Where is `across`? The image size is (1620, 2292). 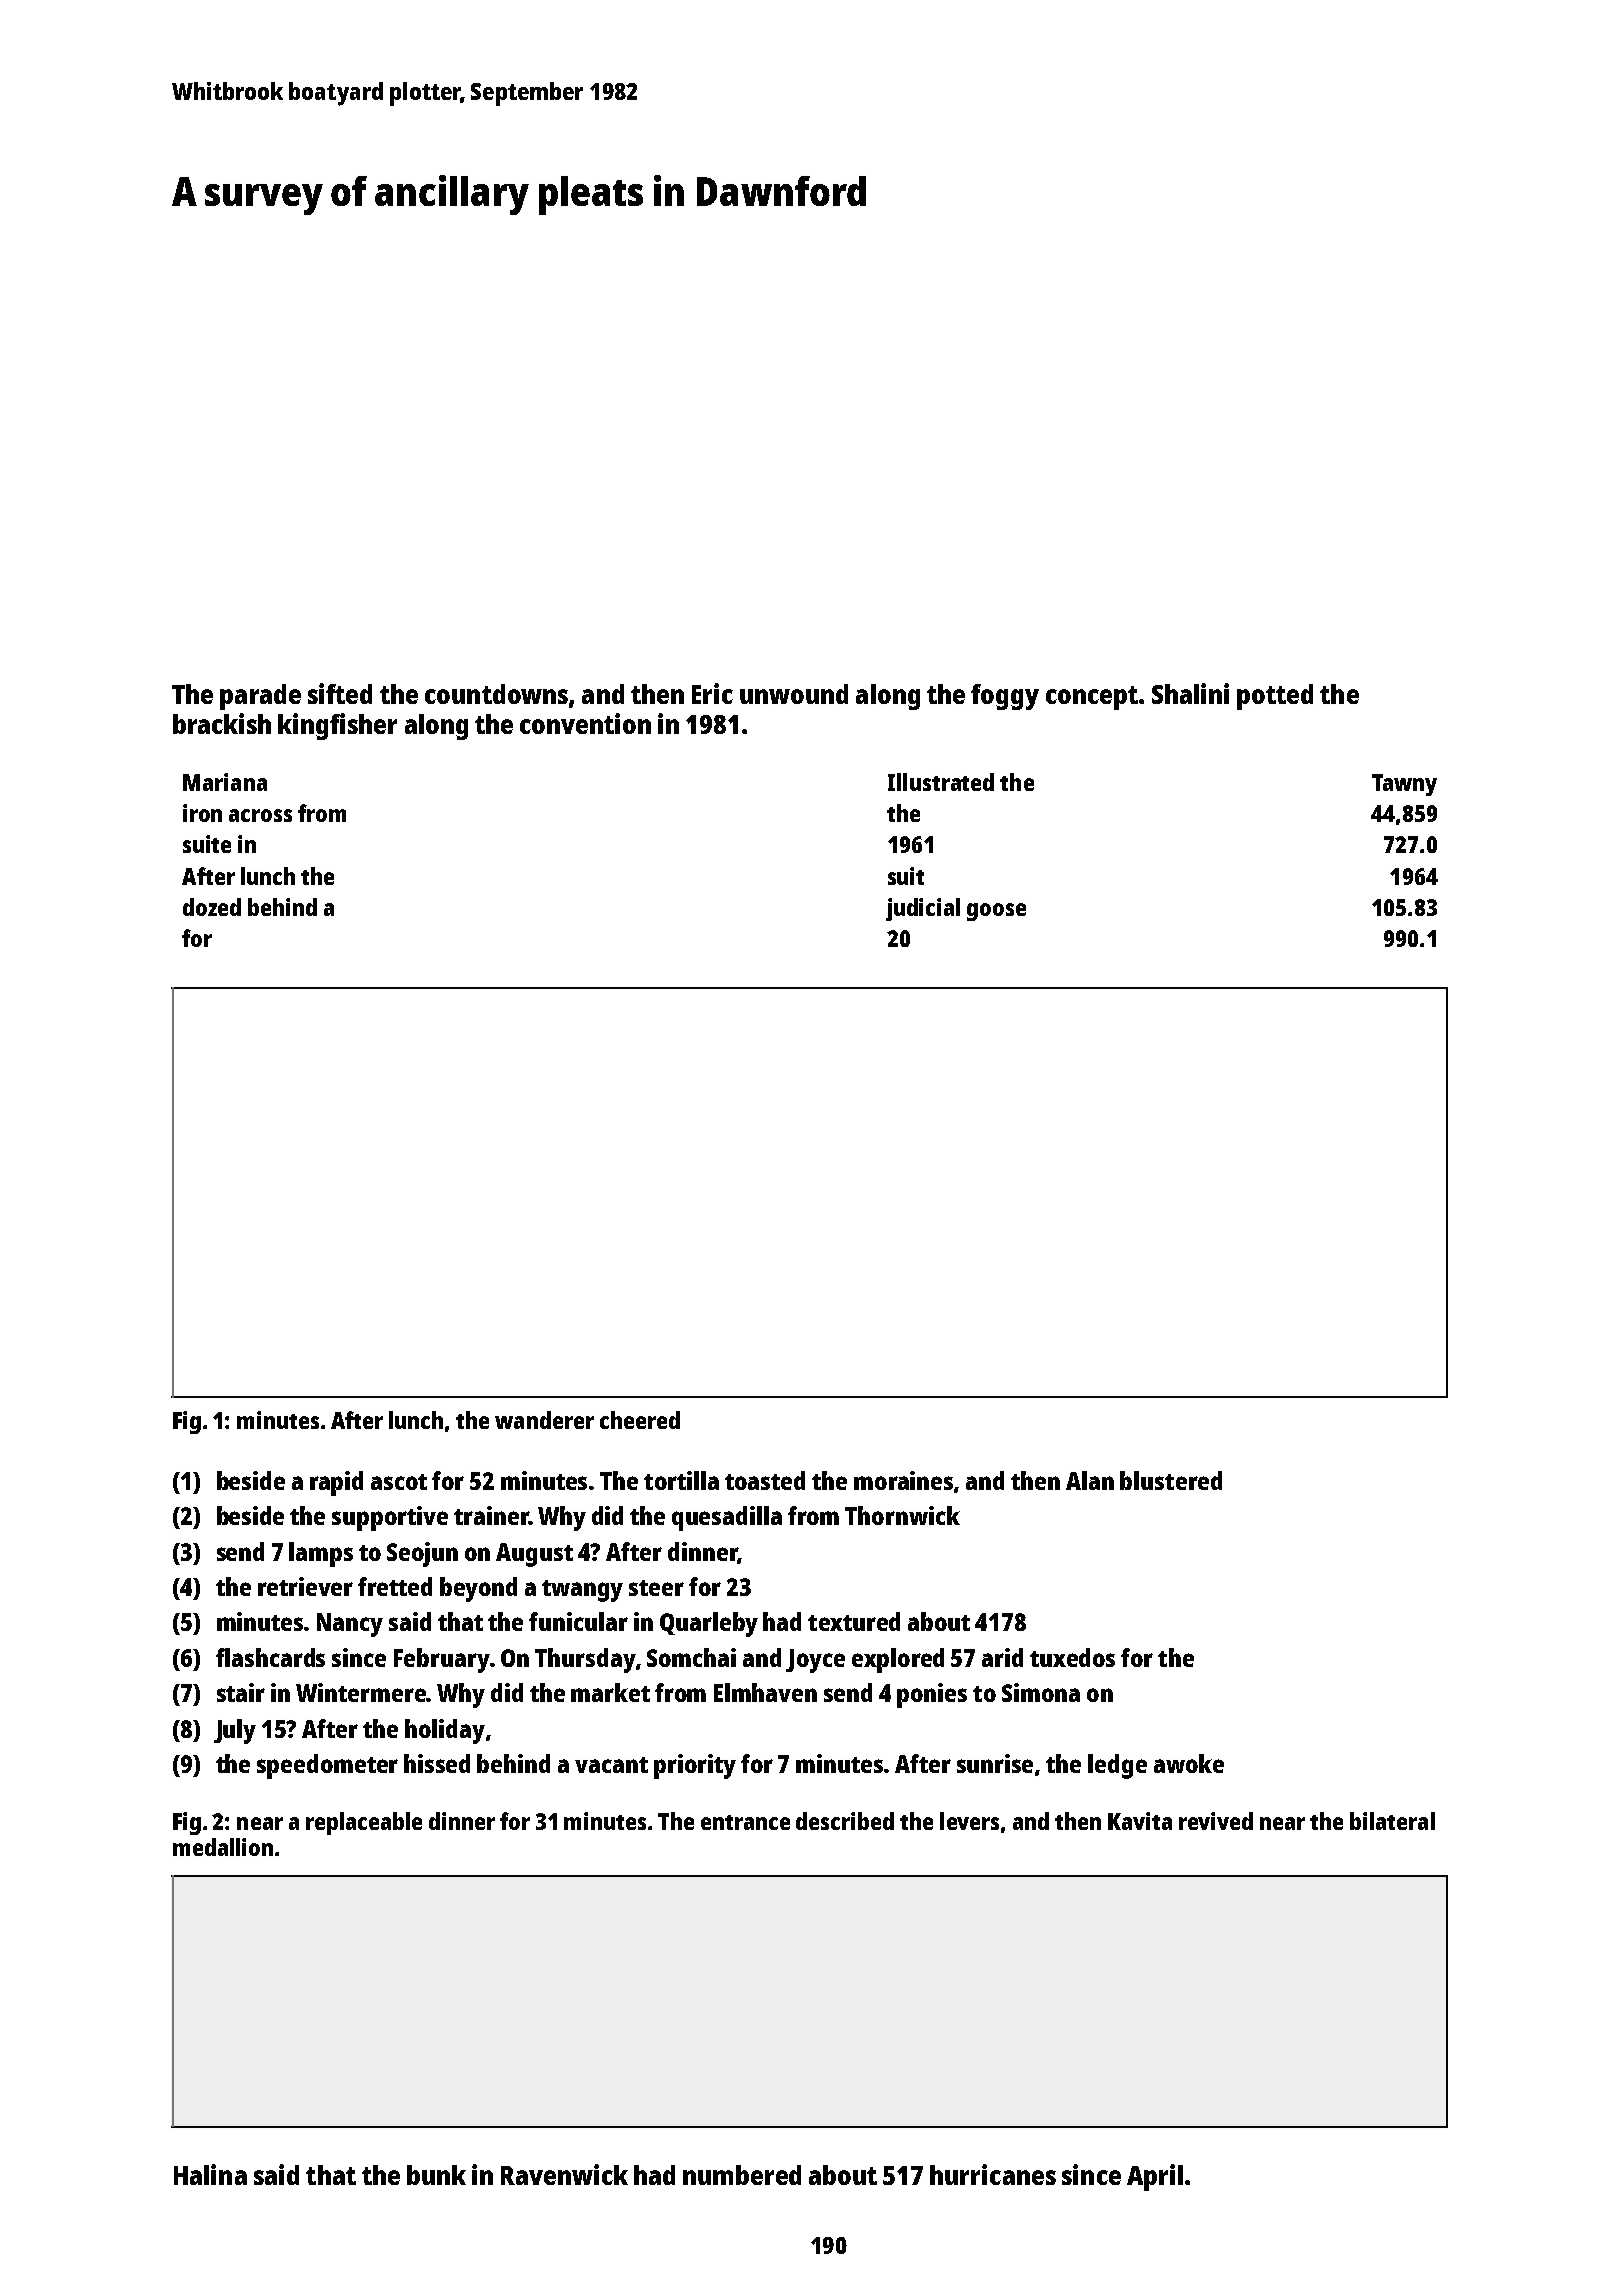 across is located at coordinates (260, 815).
